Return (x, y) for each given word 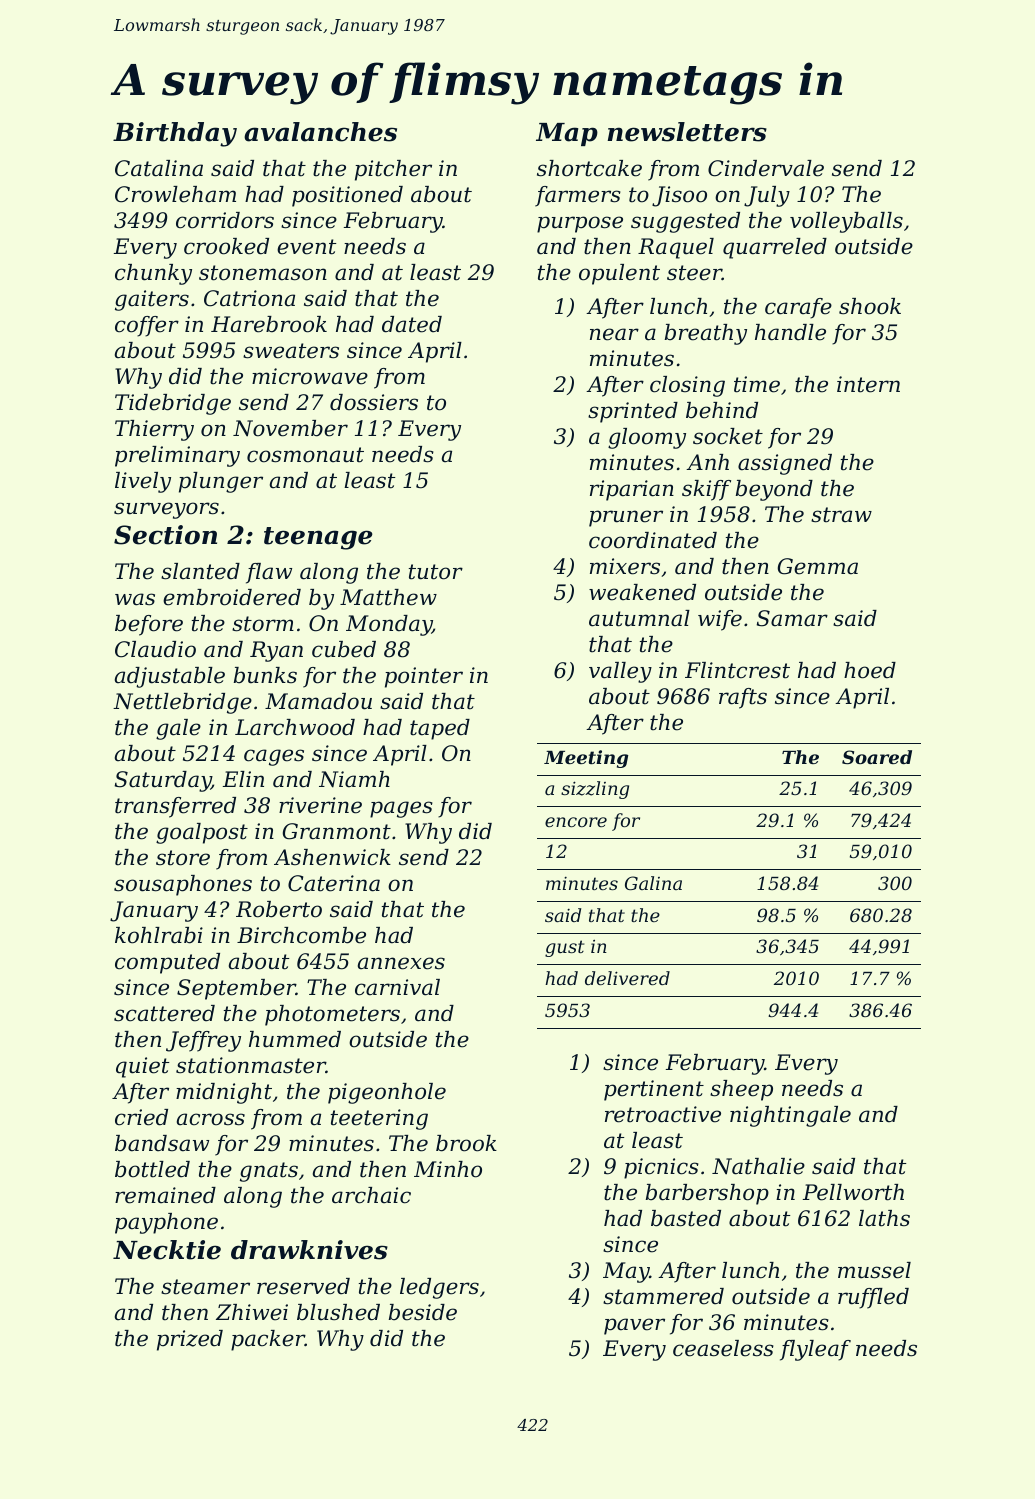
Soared (877, 757)
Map (567, 134)
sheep (741, 1090)
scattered (164, 1013)
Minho (448, 1169)
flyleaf (815, 1350)
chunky (153, 274)
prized (190, 1340)
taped (440, 729)
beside (423, 1312)
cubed (344, 649)
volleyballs (846, 222)
